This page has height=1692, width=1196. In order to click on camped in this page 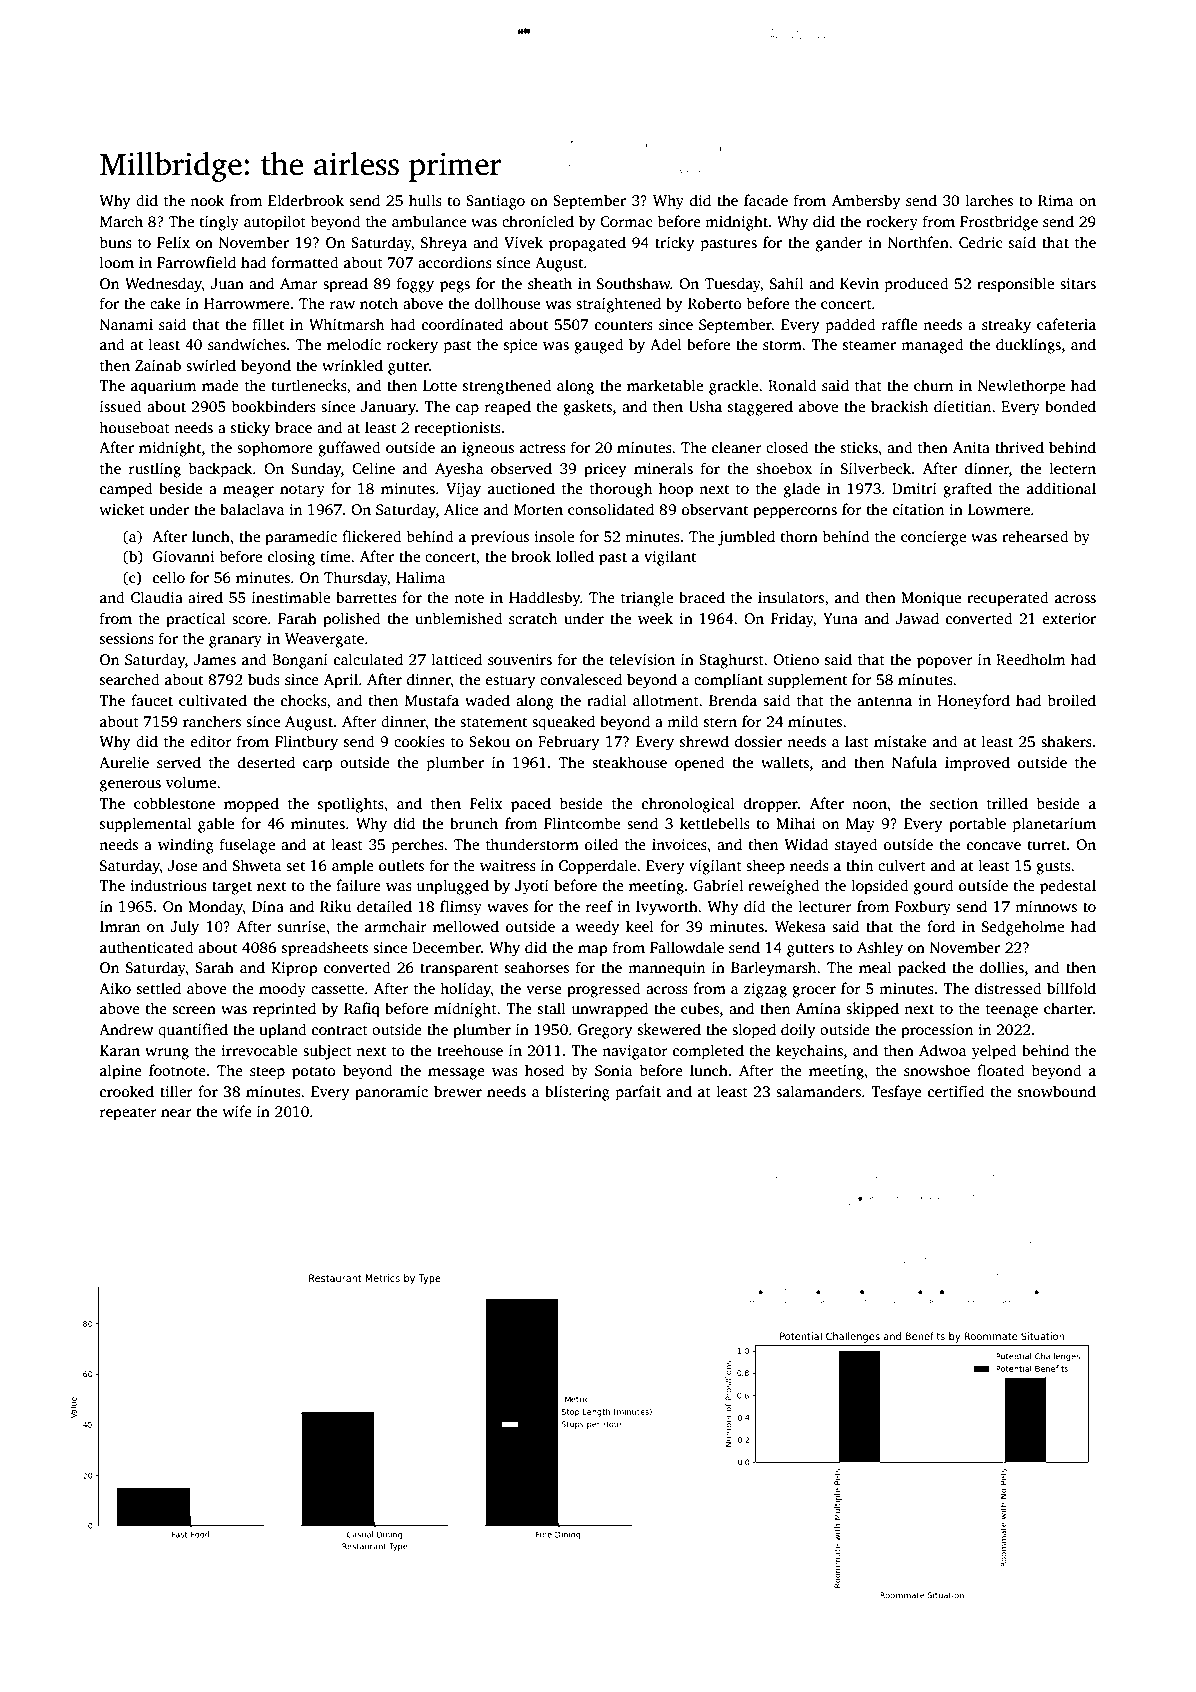, I will do `click(126, 490)`.
